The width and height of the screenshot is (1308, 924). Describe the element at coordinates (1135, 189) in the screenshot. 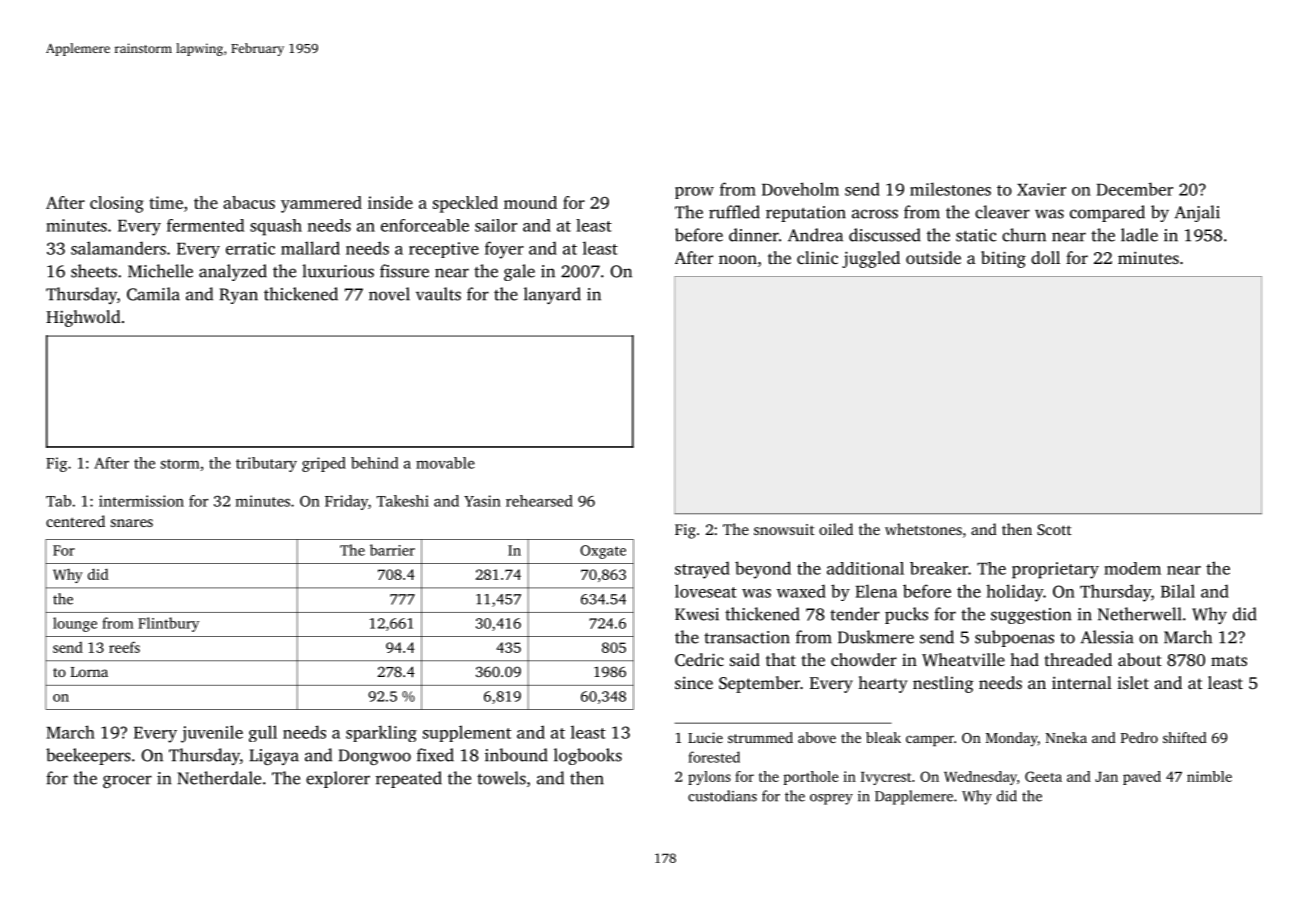

I see `December` at that location.
